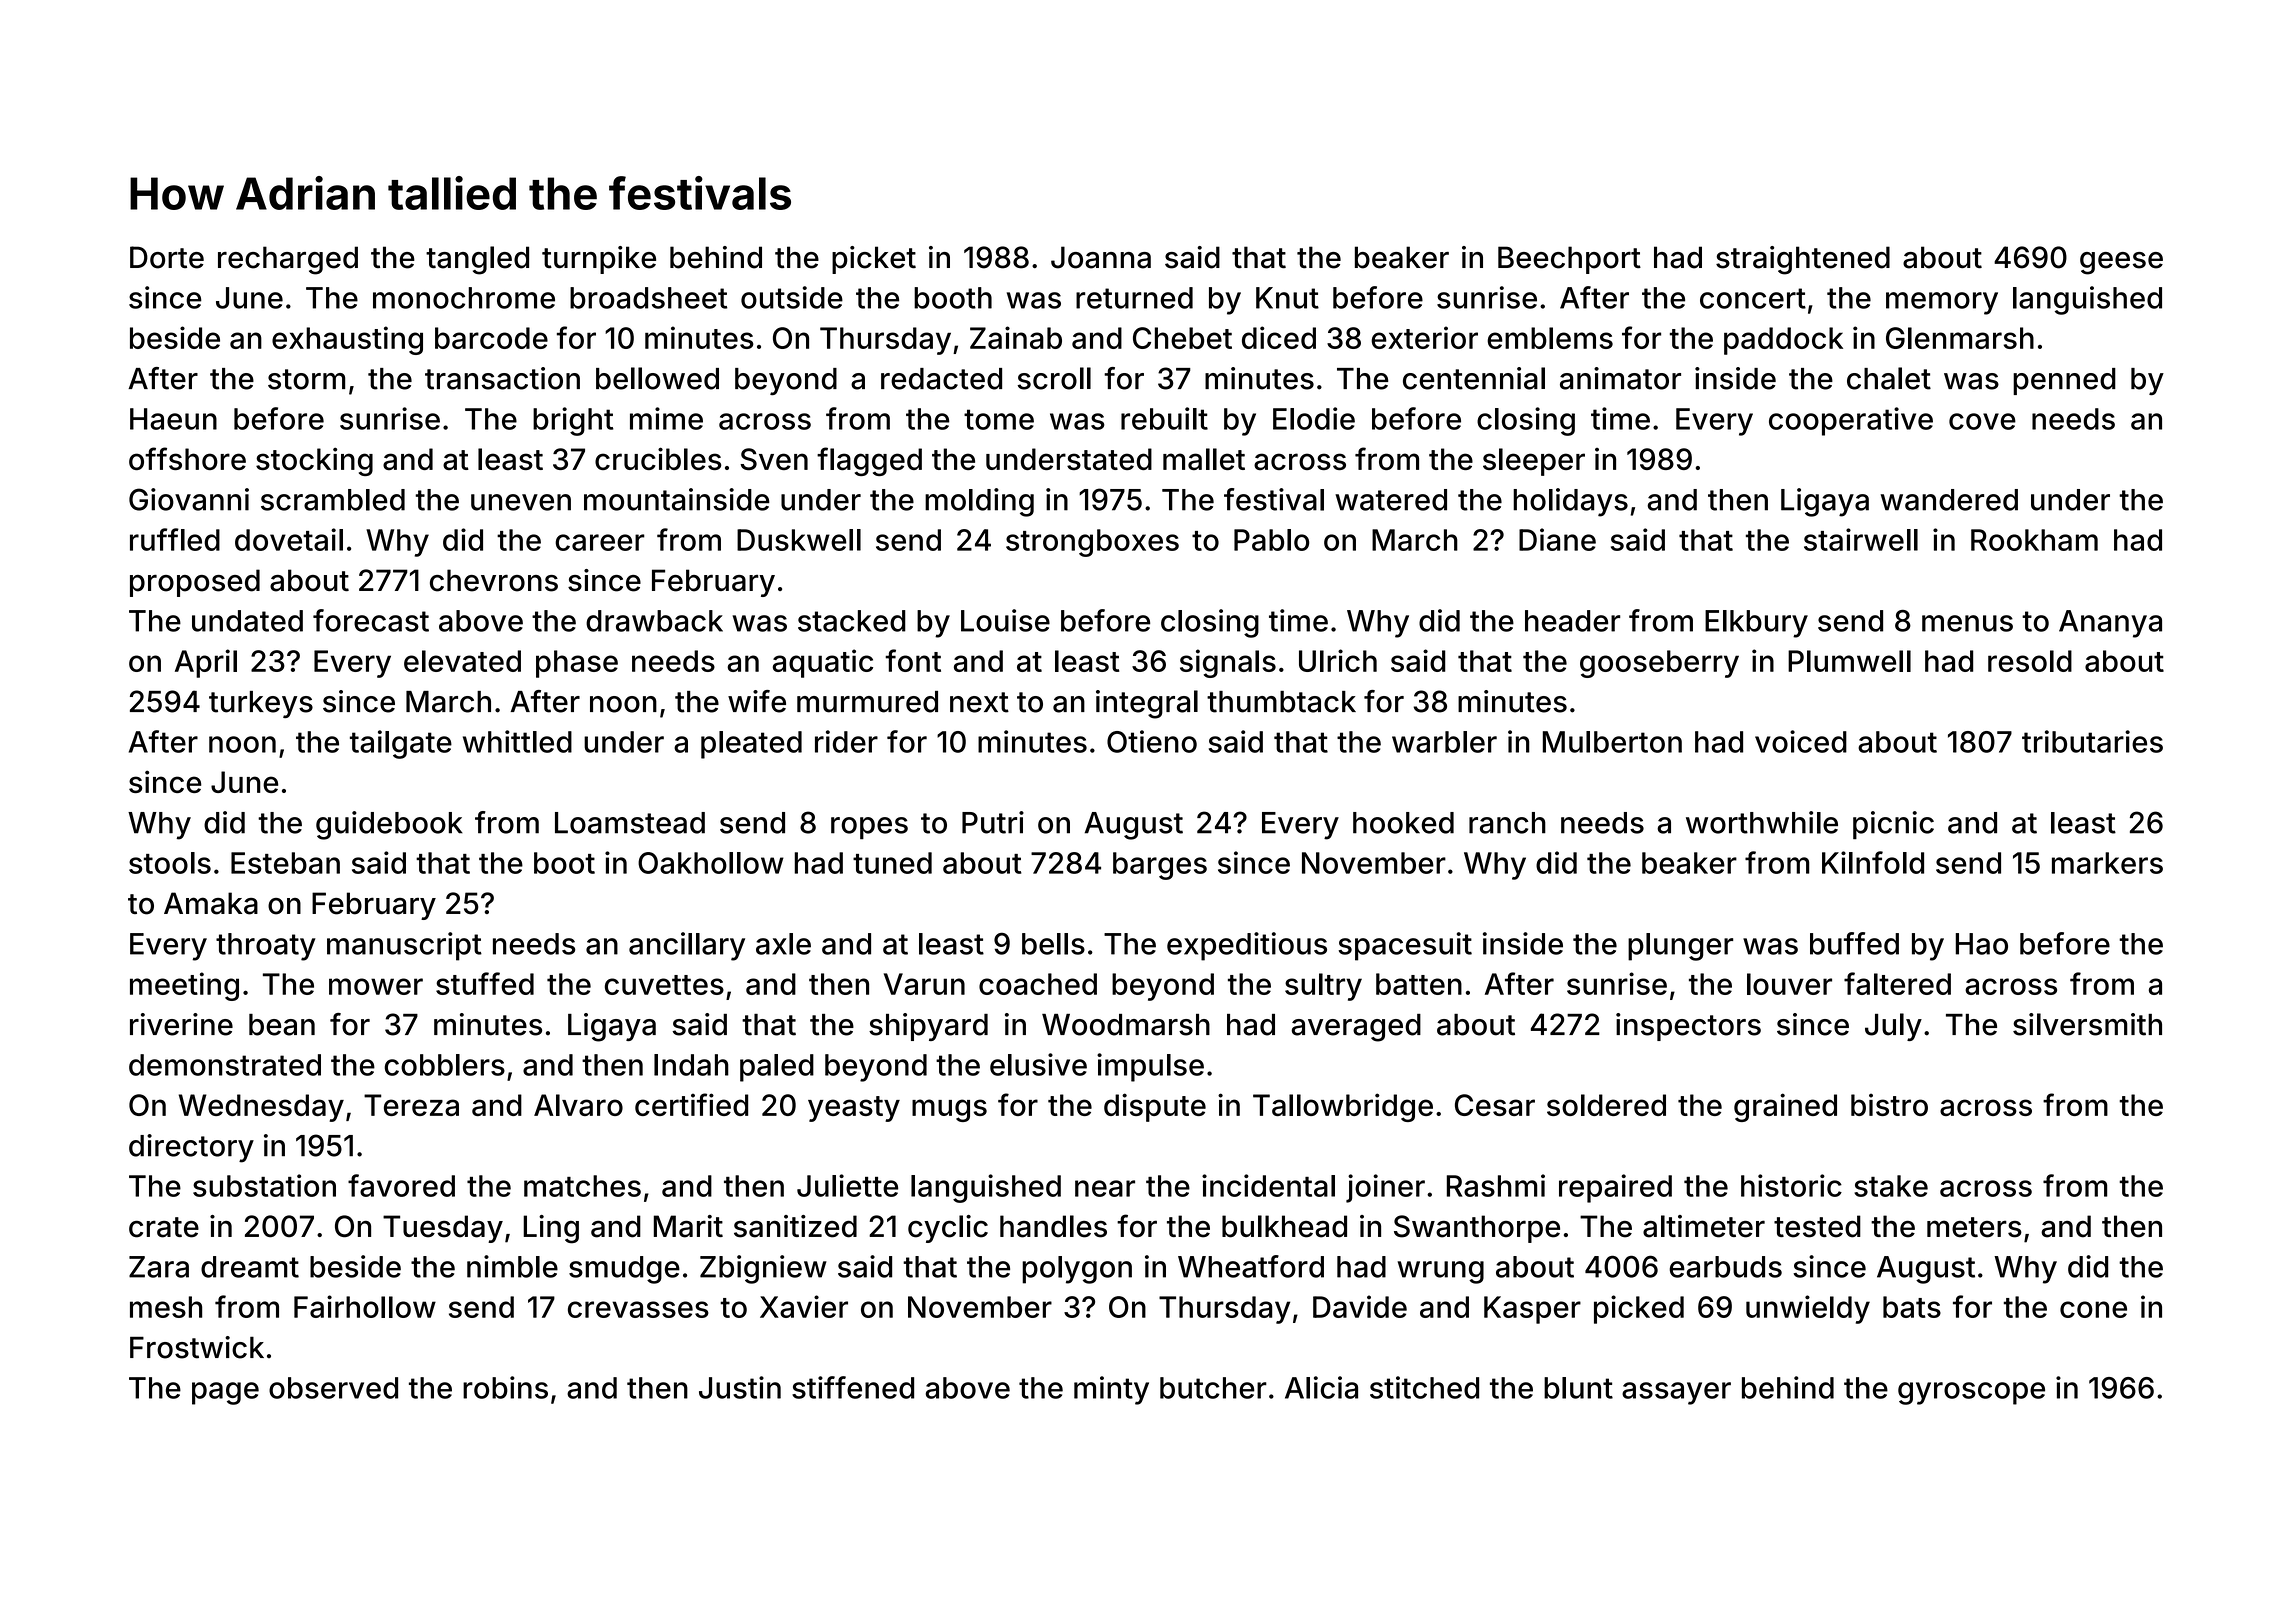 This screenshot has width=2292, height=1620. What do you see at coordinates (225, 1393) in the screenshot?
I see `page` at bounding box center [225, 1393].
